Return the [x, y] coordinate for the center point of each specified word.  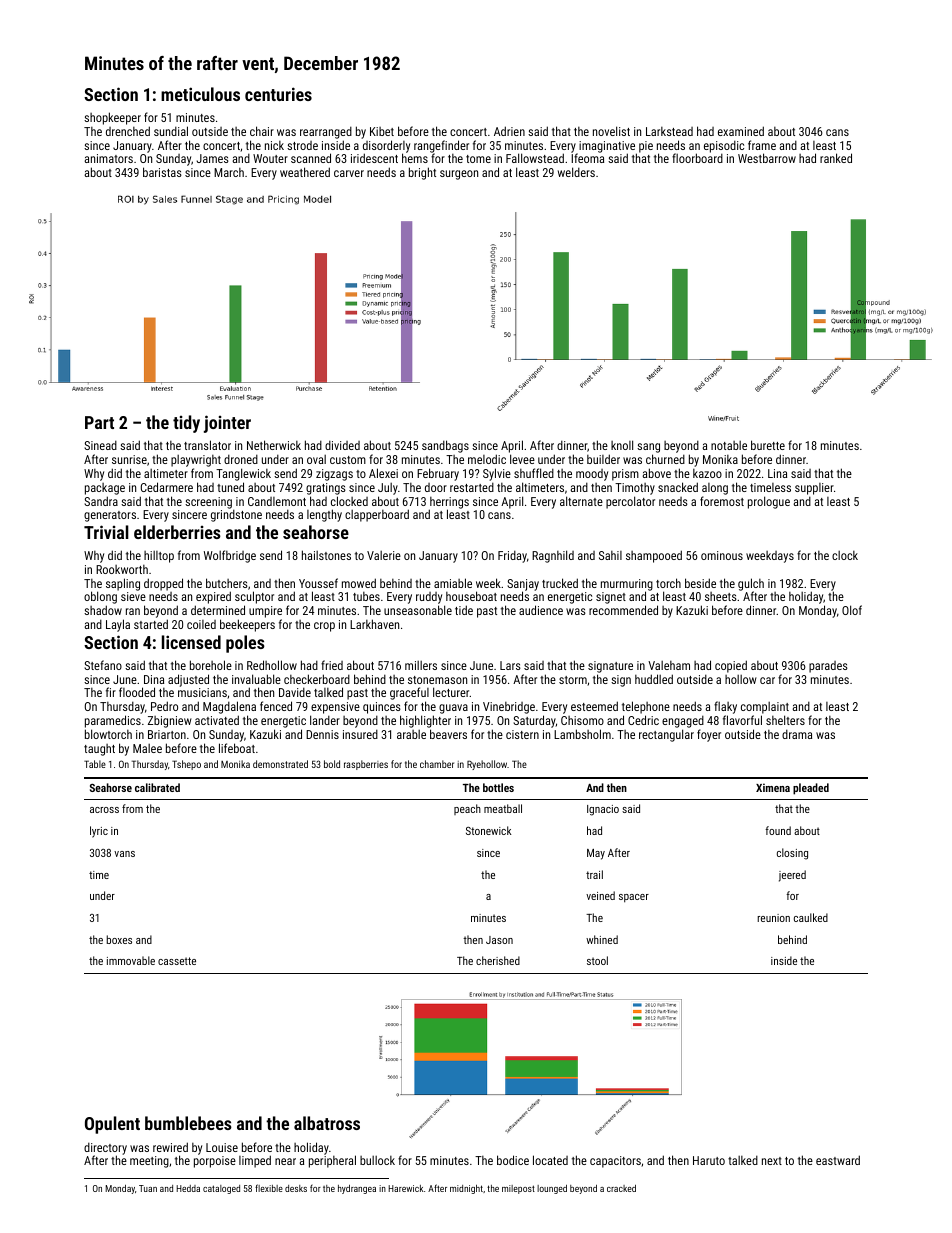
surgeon [459, 175]
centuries [278, 94]
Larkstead [669, 131]
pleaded [811, 789]
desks [296, 1188]
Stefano [103, 665]
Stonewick [489, 830]
